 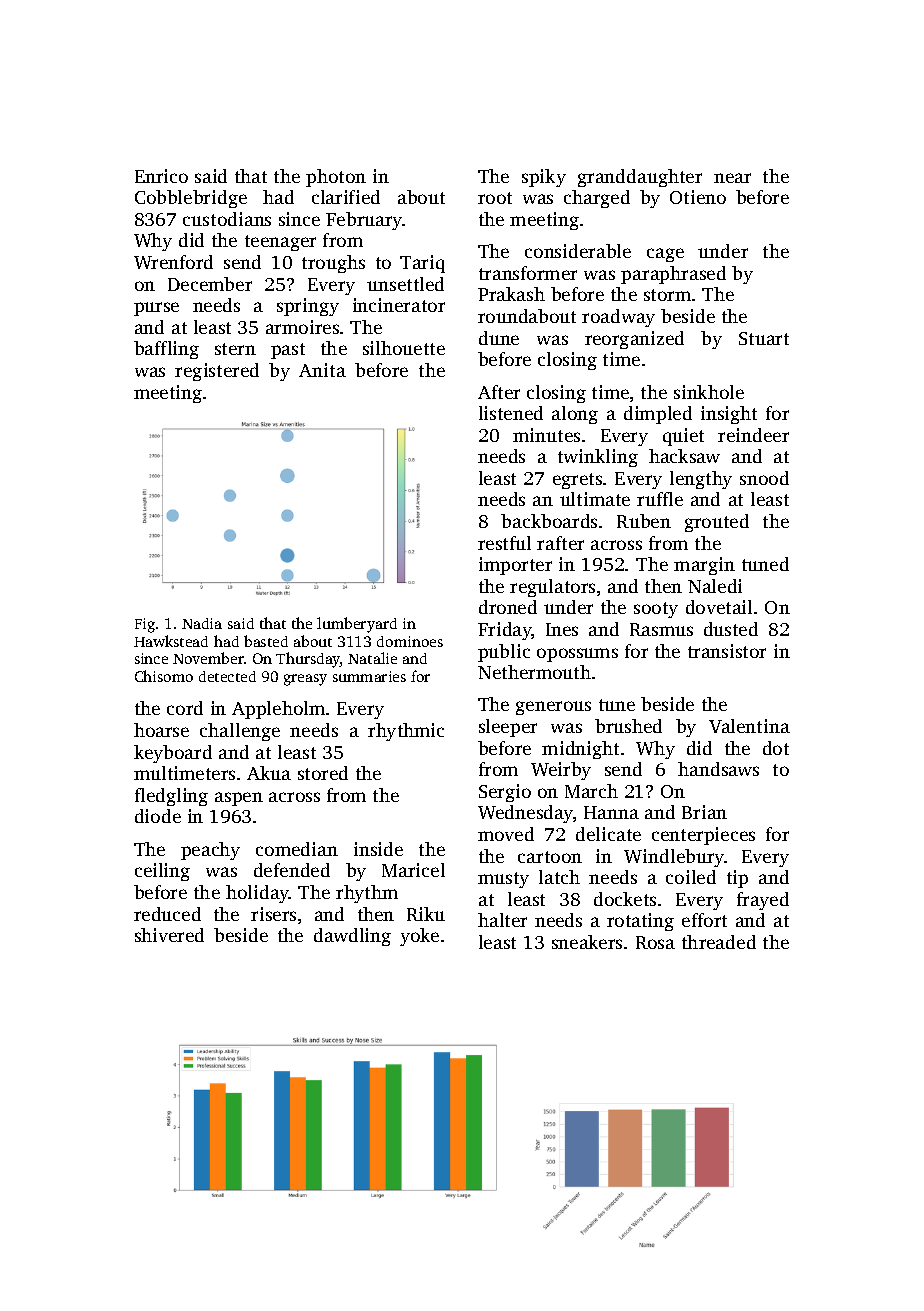 What do you see at coordinates (257, 894) in the document?
I see `holiday` at bounding box center [257, 894].
